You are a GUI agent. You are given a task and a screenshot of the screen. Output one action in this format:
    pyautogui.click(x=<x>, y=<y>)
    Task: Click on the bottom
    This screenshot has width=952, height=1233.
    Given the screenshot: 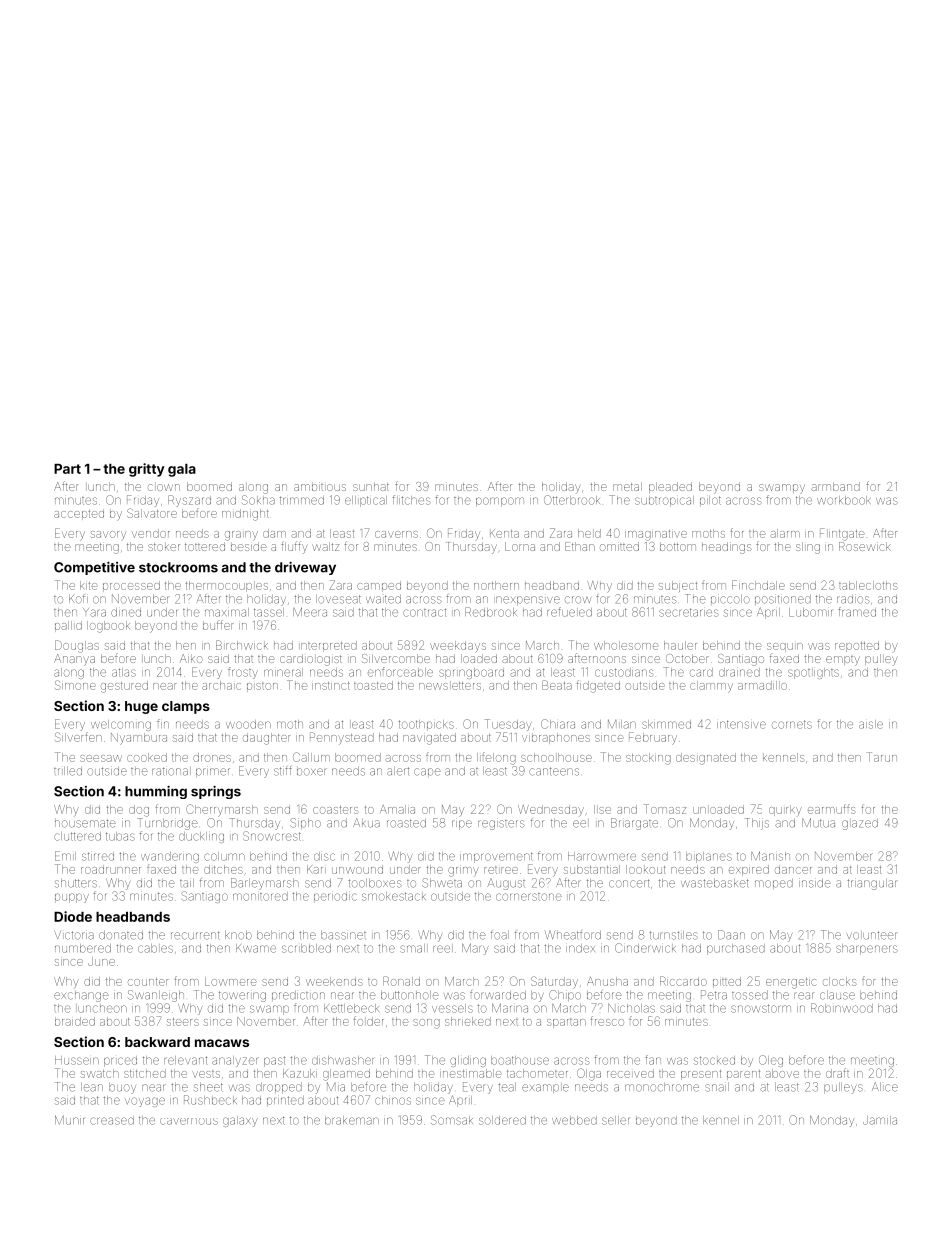 What is the action you would take?
    pyautogui.click(x=678, y=547)
